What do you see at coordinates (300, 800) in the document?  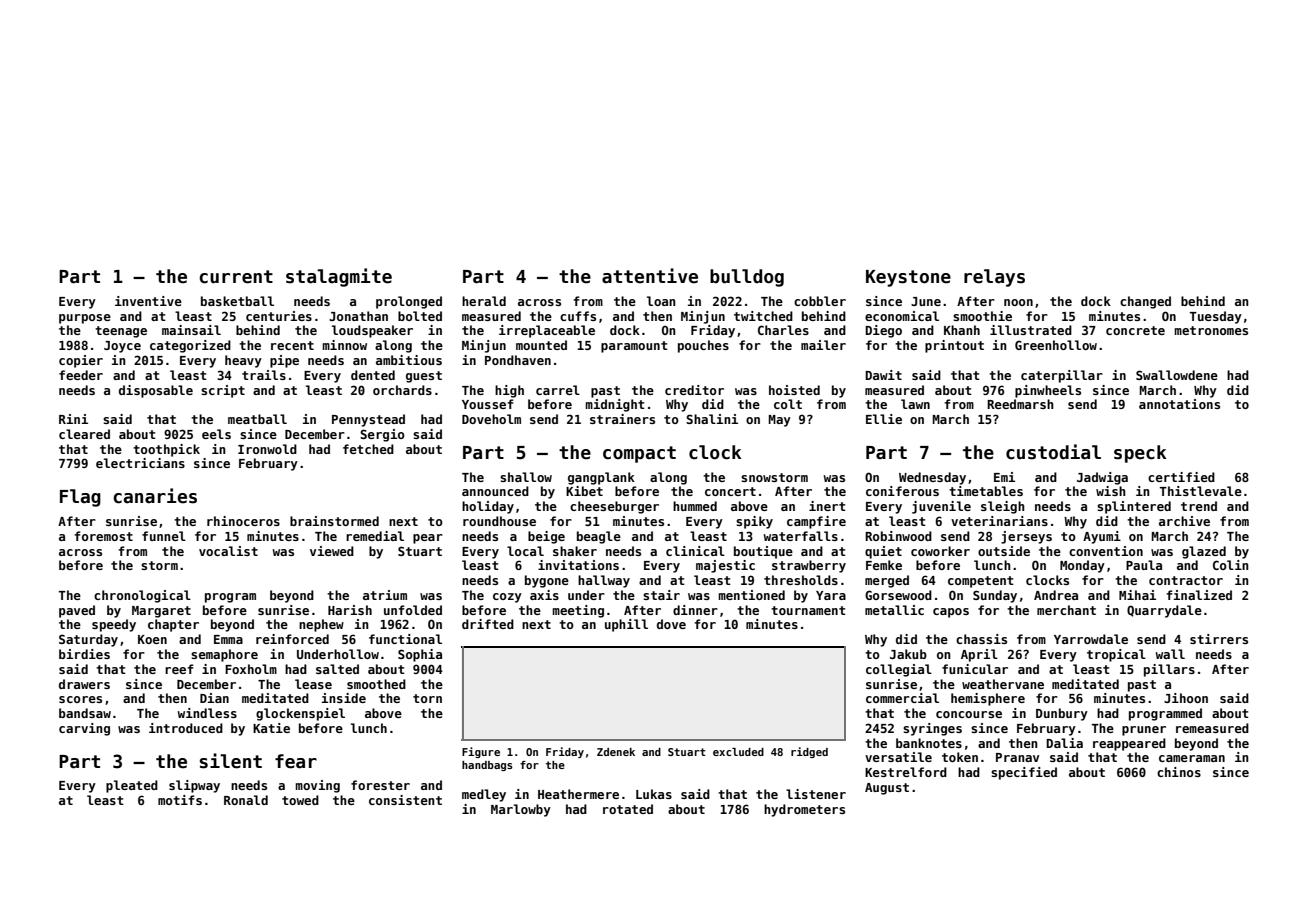 I see `towed` at bounding box center [300, 800].
